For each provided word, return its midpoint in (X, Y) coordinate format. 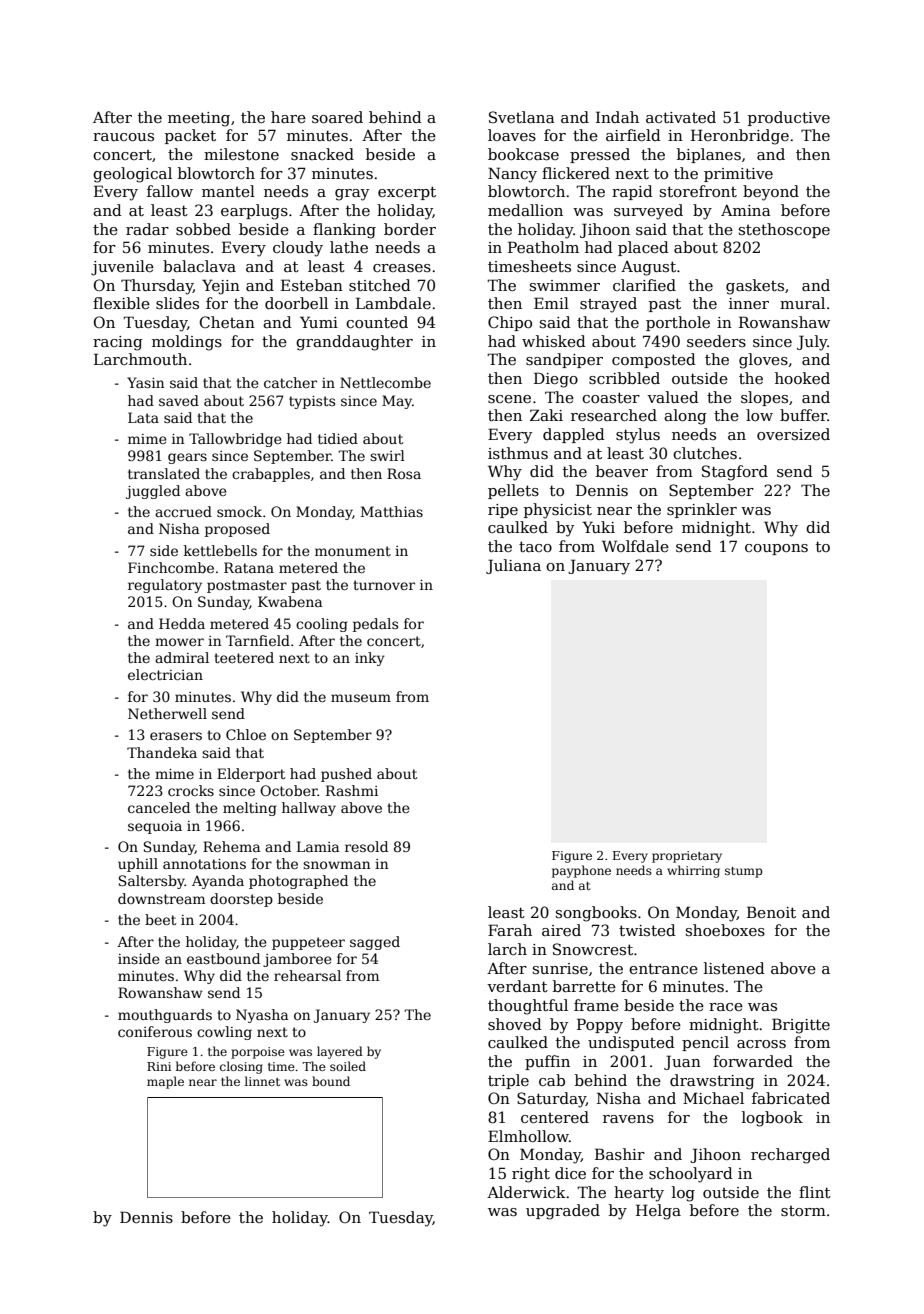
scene (509, 399)
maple (165, 1082)
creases (402, 268)
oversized (793, 434)
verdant (517, 986)
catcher (290, 382)
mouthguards (165, 1016)
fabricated (791, 1098)
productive (789, 118)
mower (179, 642)
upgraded (563, 1212)
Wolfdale (635, 546)
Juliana (513, 566)
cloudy (298, 249)
